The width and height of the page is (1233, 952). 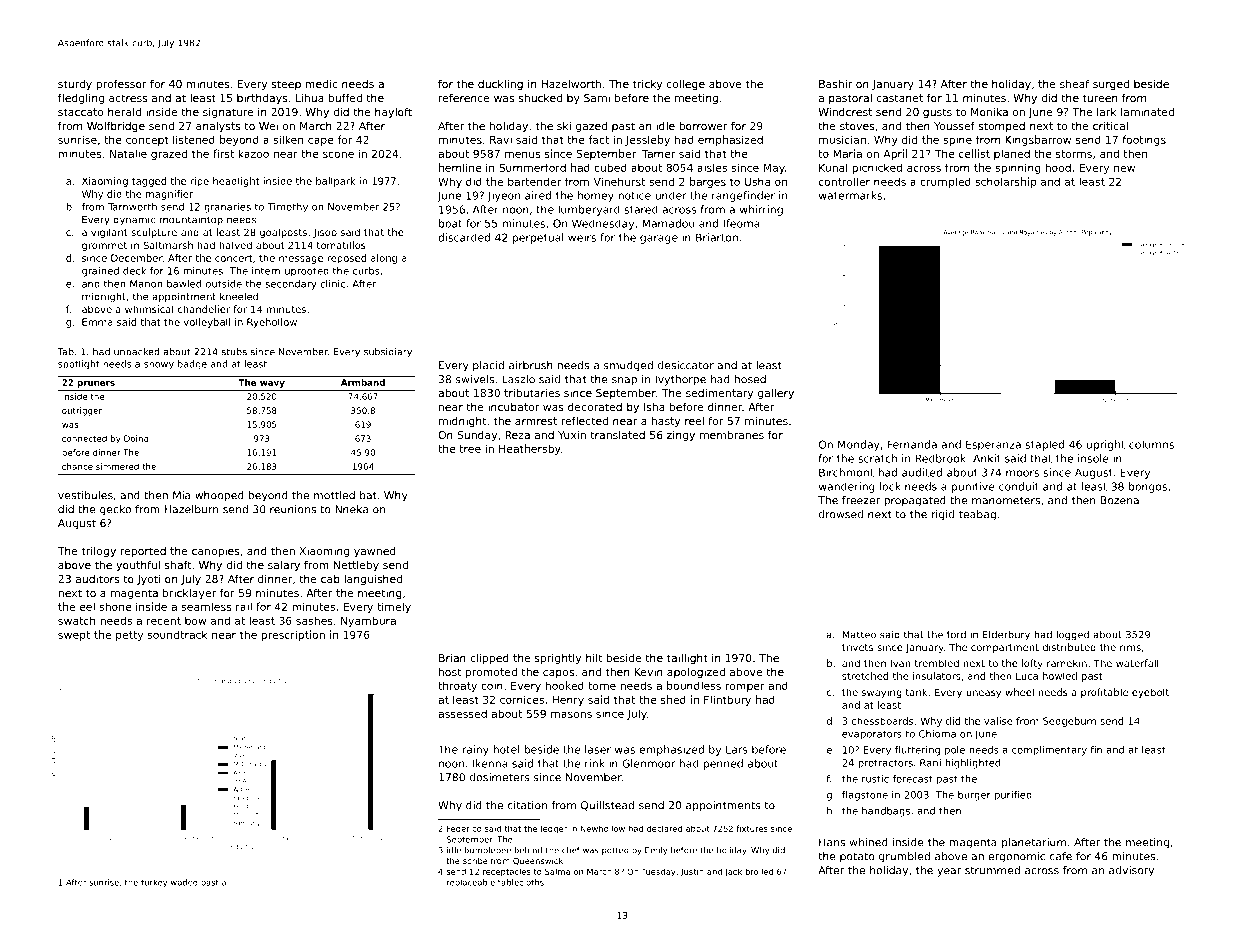 What do you see at coordinates (973, 487) in the page?
I see `punitive` at bounding box center [973, 487].
